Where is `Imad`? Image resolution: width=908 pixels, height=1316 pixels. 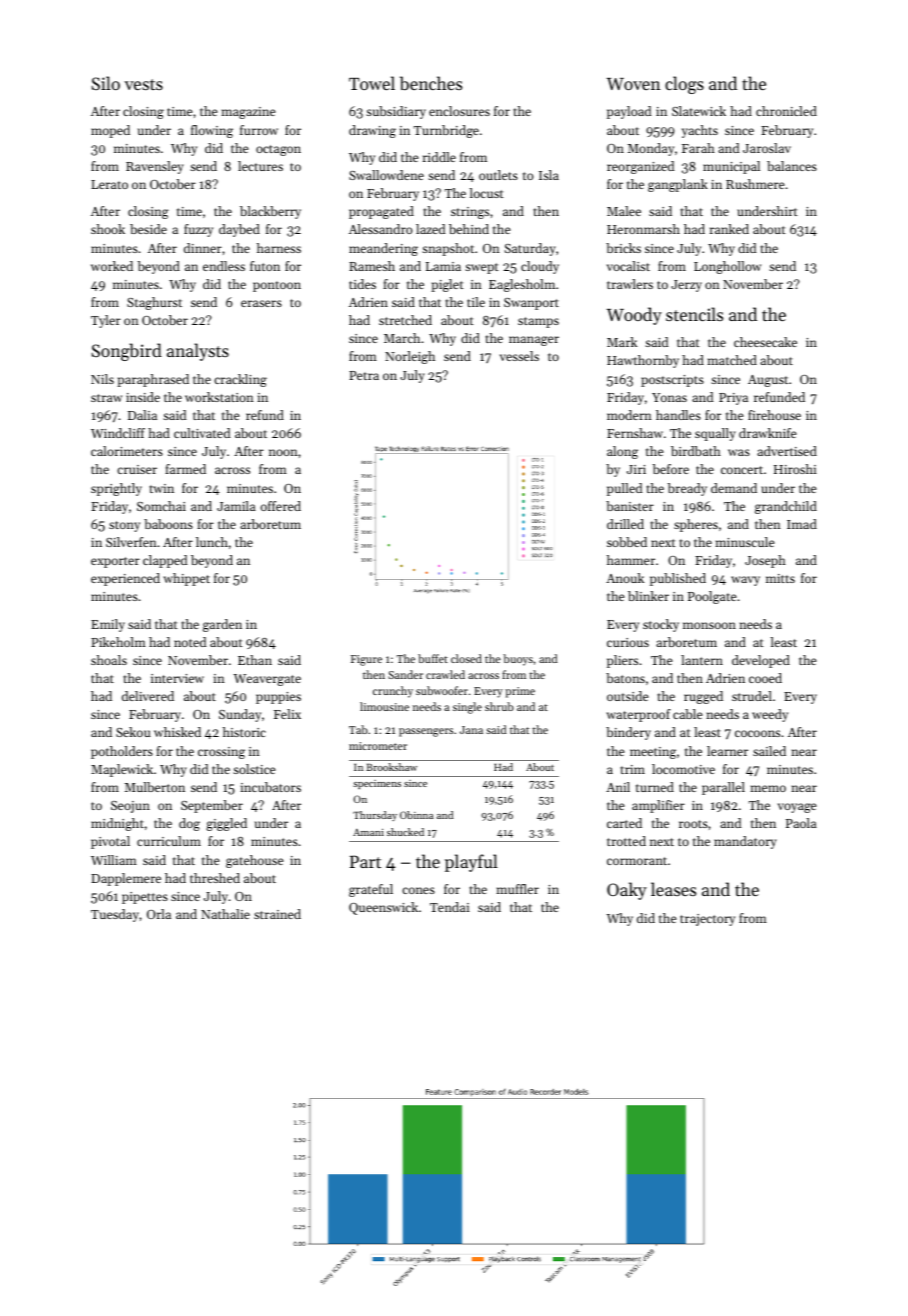
Imad is located at coordinates (802, 524).
